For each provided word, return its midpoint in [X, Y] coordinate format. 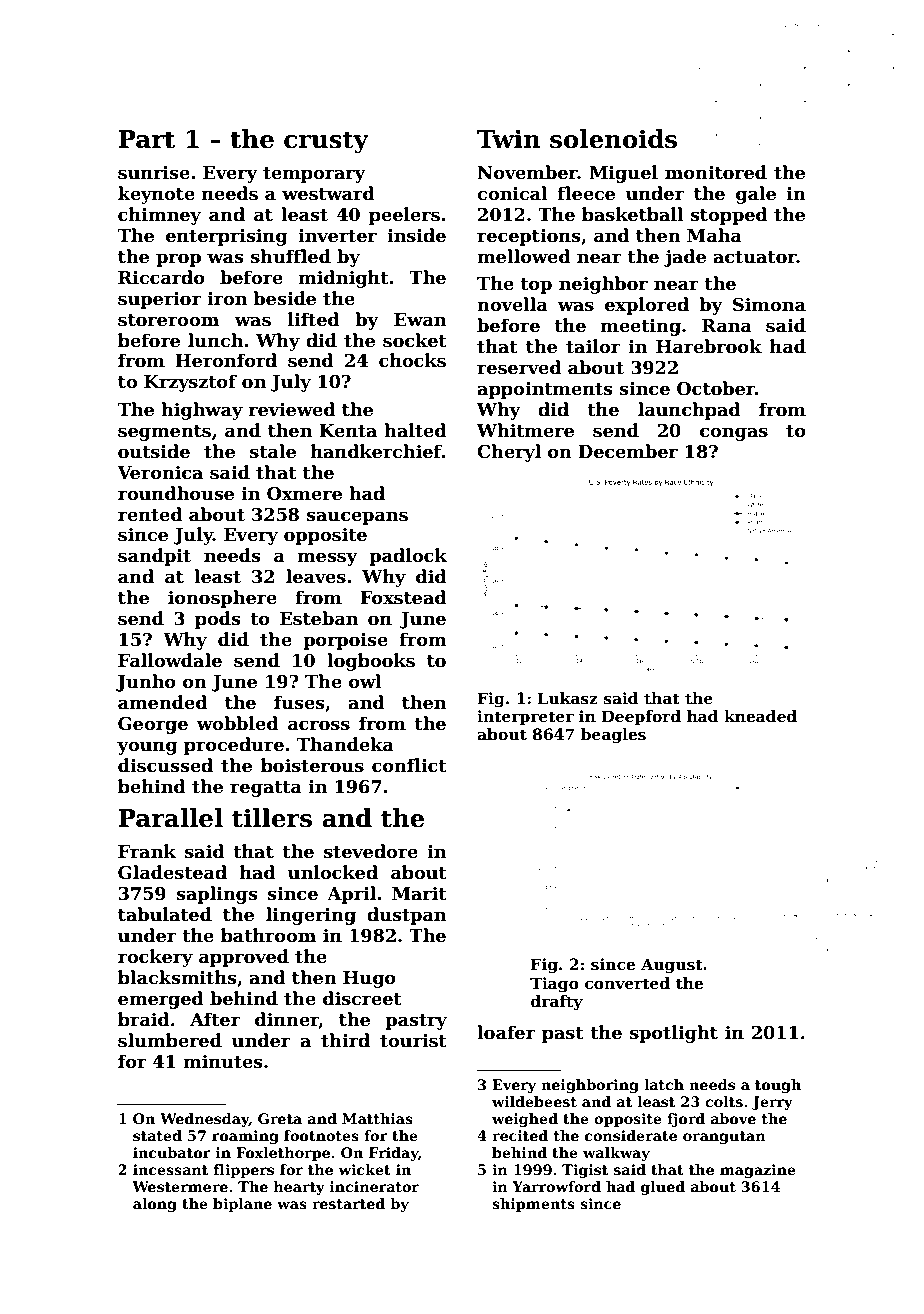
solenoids [613, 139]
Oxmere [304, 494]
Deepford [641, 717]
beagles [613, 736]
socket [415, 340]
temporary [314, 175]
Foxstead [403, 597]
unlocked [333, 872]
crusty [326, 142]
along [155, 1205]
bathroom [268, 935]
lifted [314, 319]
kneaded [760, 716]
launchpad [689, 411]
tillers [272, 818]
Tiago [554, 985]
